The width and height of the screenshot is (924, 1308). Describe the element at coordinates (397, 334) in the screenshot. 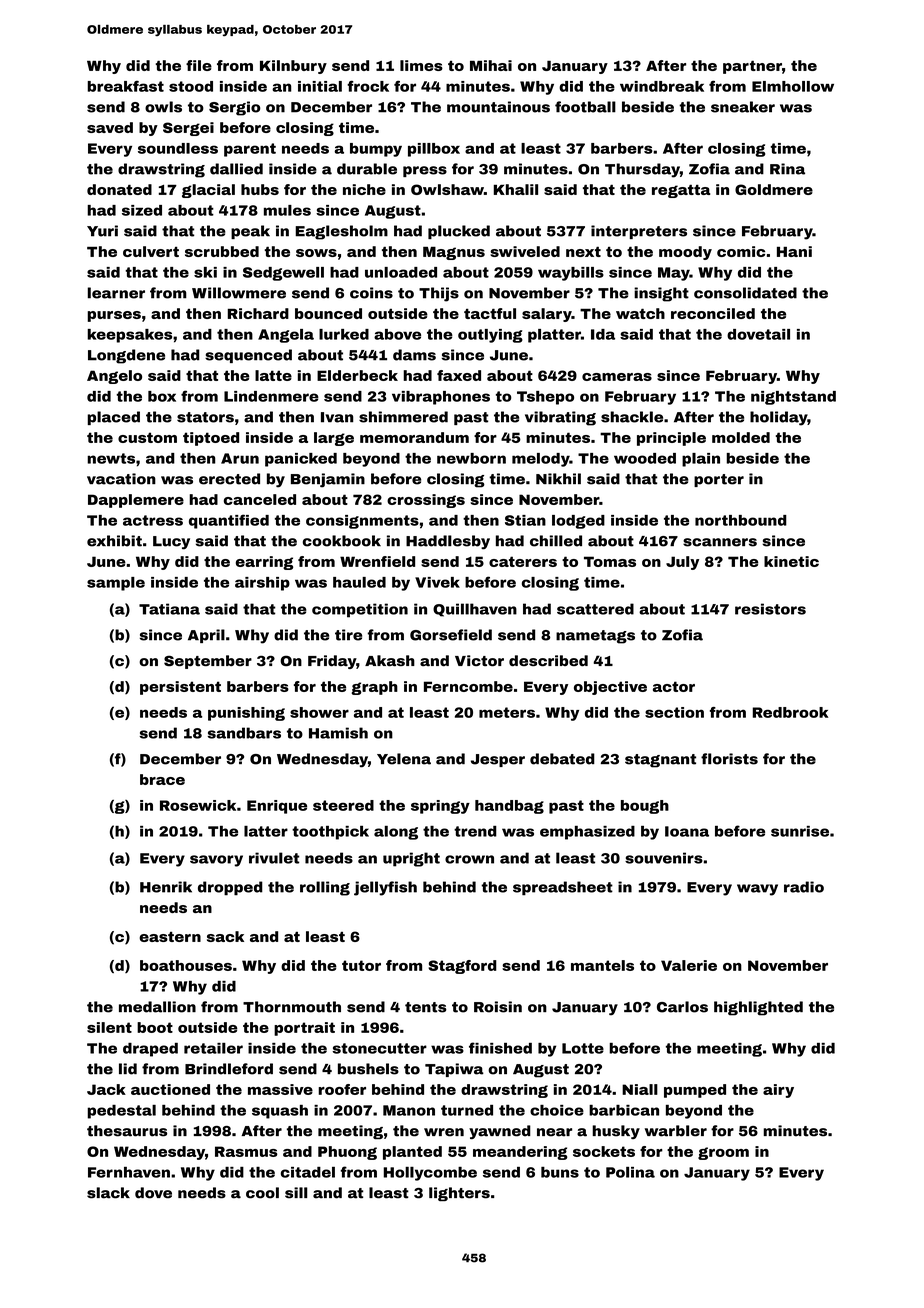

I see `above` at that location.
